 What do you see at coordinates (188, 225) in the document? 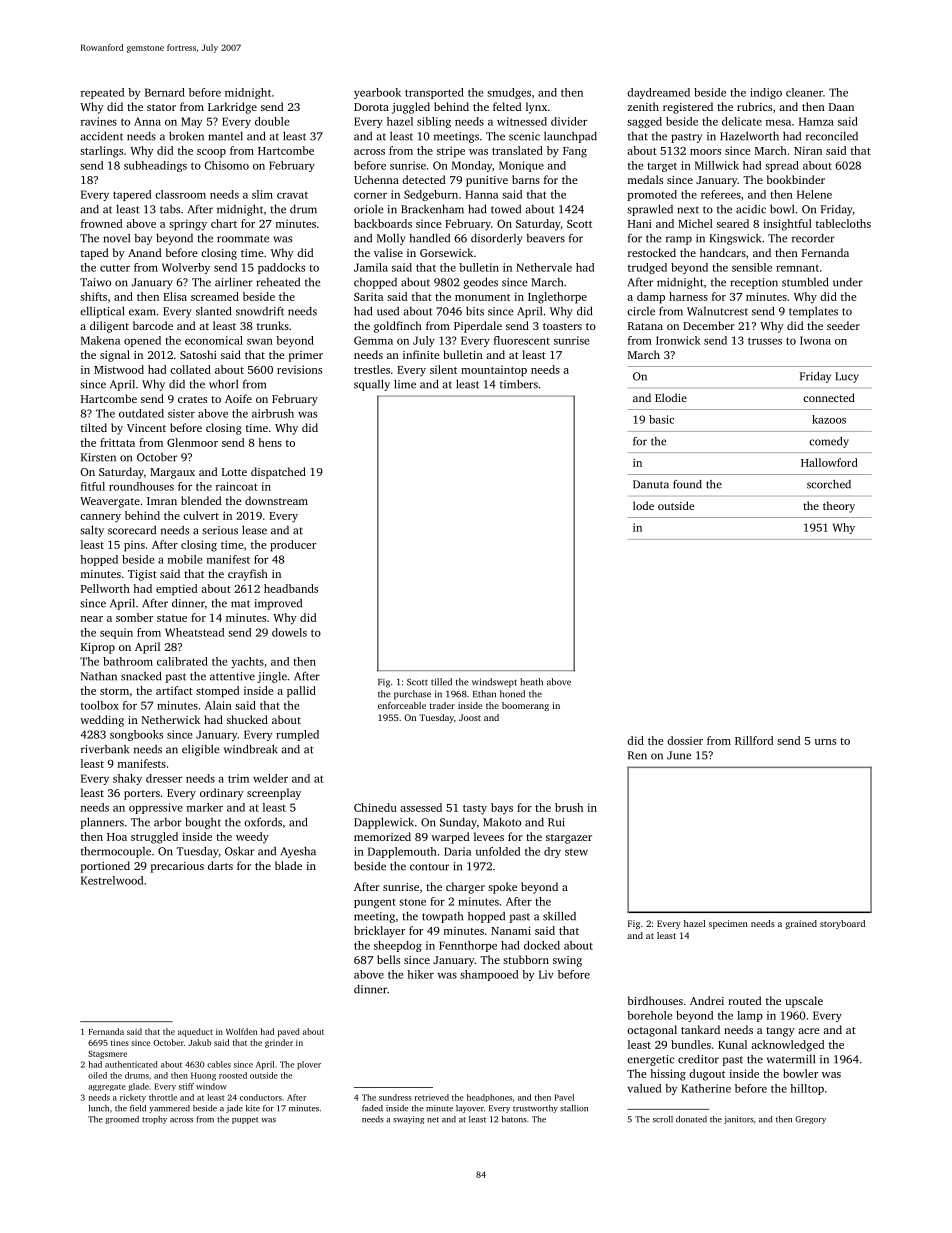
I see `springy` at bounding box center [188, 225].
